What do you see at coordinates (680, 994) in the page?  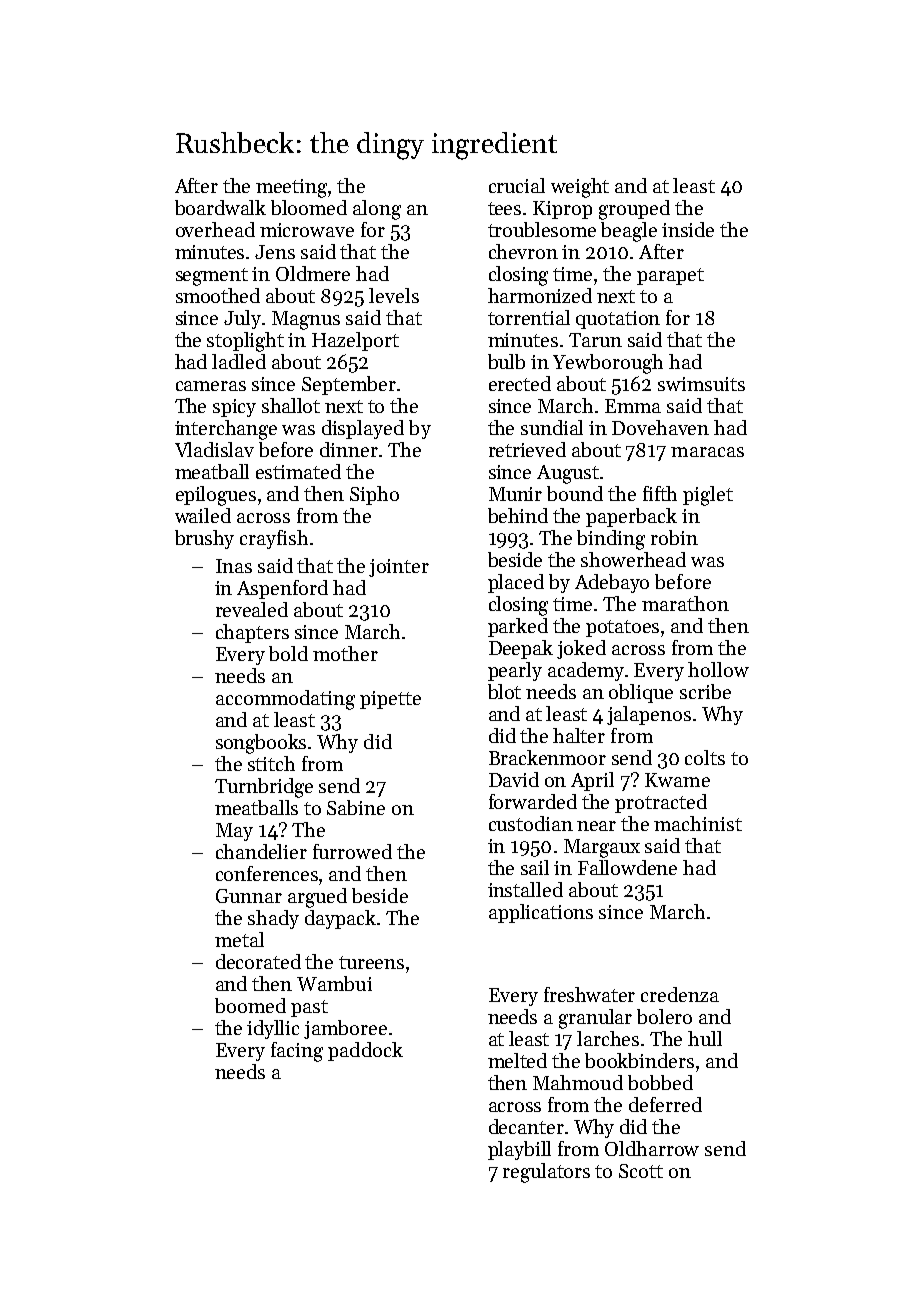 I see `credenza` at bounding box center [680, 994].
